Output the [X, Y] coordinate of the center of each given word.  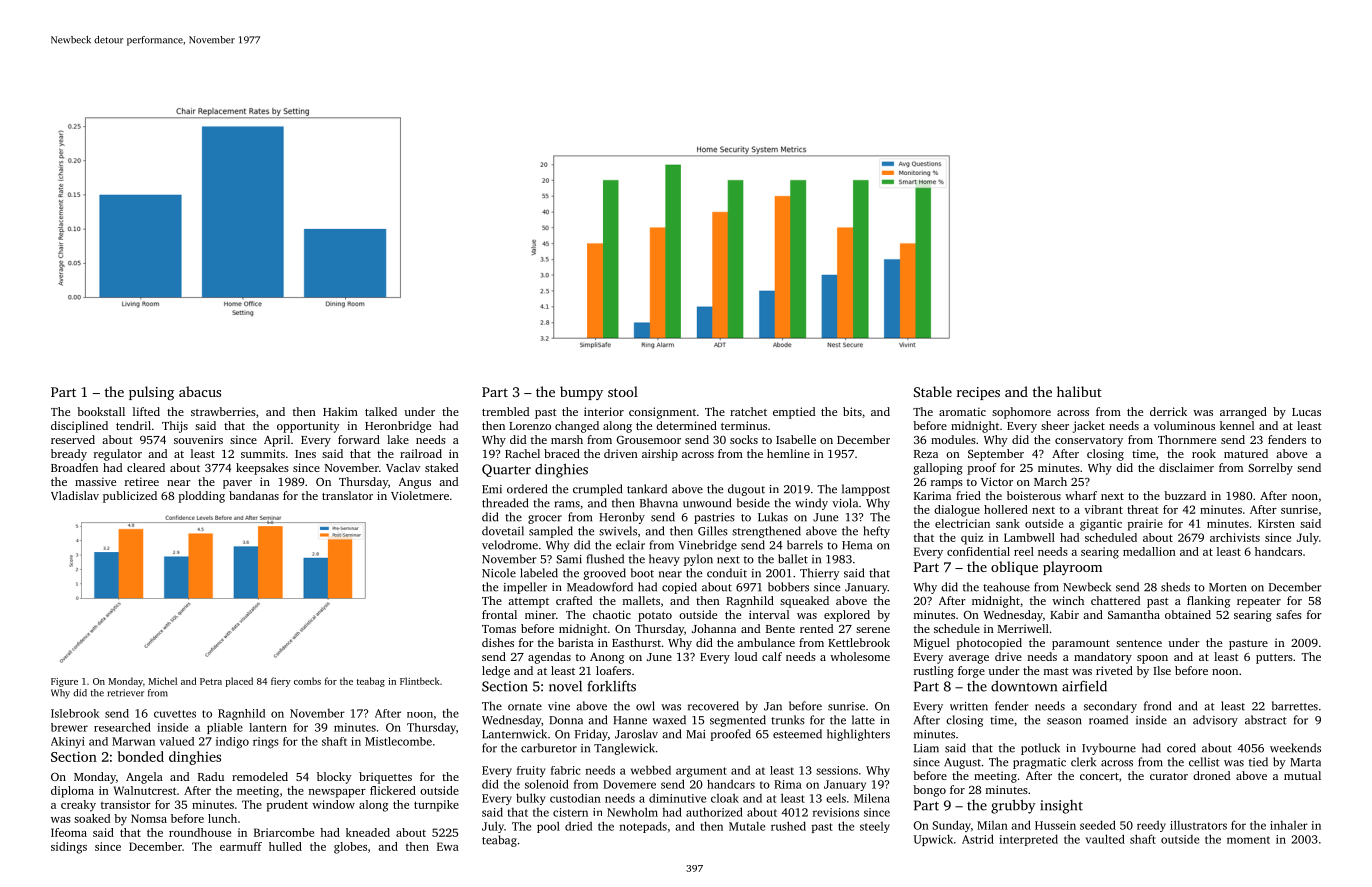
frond [1157, 706]
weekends [1295, 748]
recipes [978, 393]
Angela [144, 778]
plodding [201, 497]
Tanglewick [624, 749]
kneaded [368, 832]
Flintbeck [420, 681]
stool [623, 391]
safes [1289, 614]
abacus [200, 391]
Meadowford [600, 587]
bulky [530, 799]
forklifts [612, 686]
